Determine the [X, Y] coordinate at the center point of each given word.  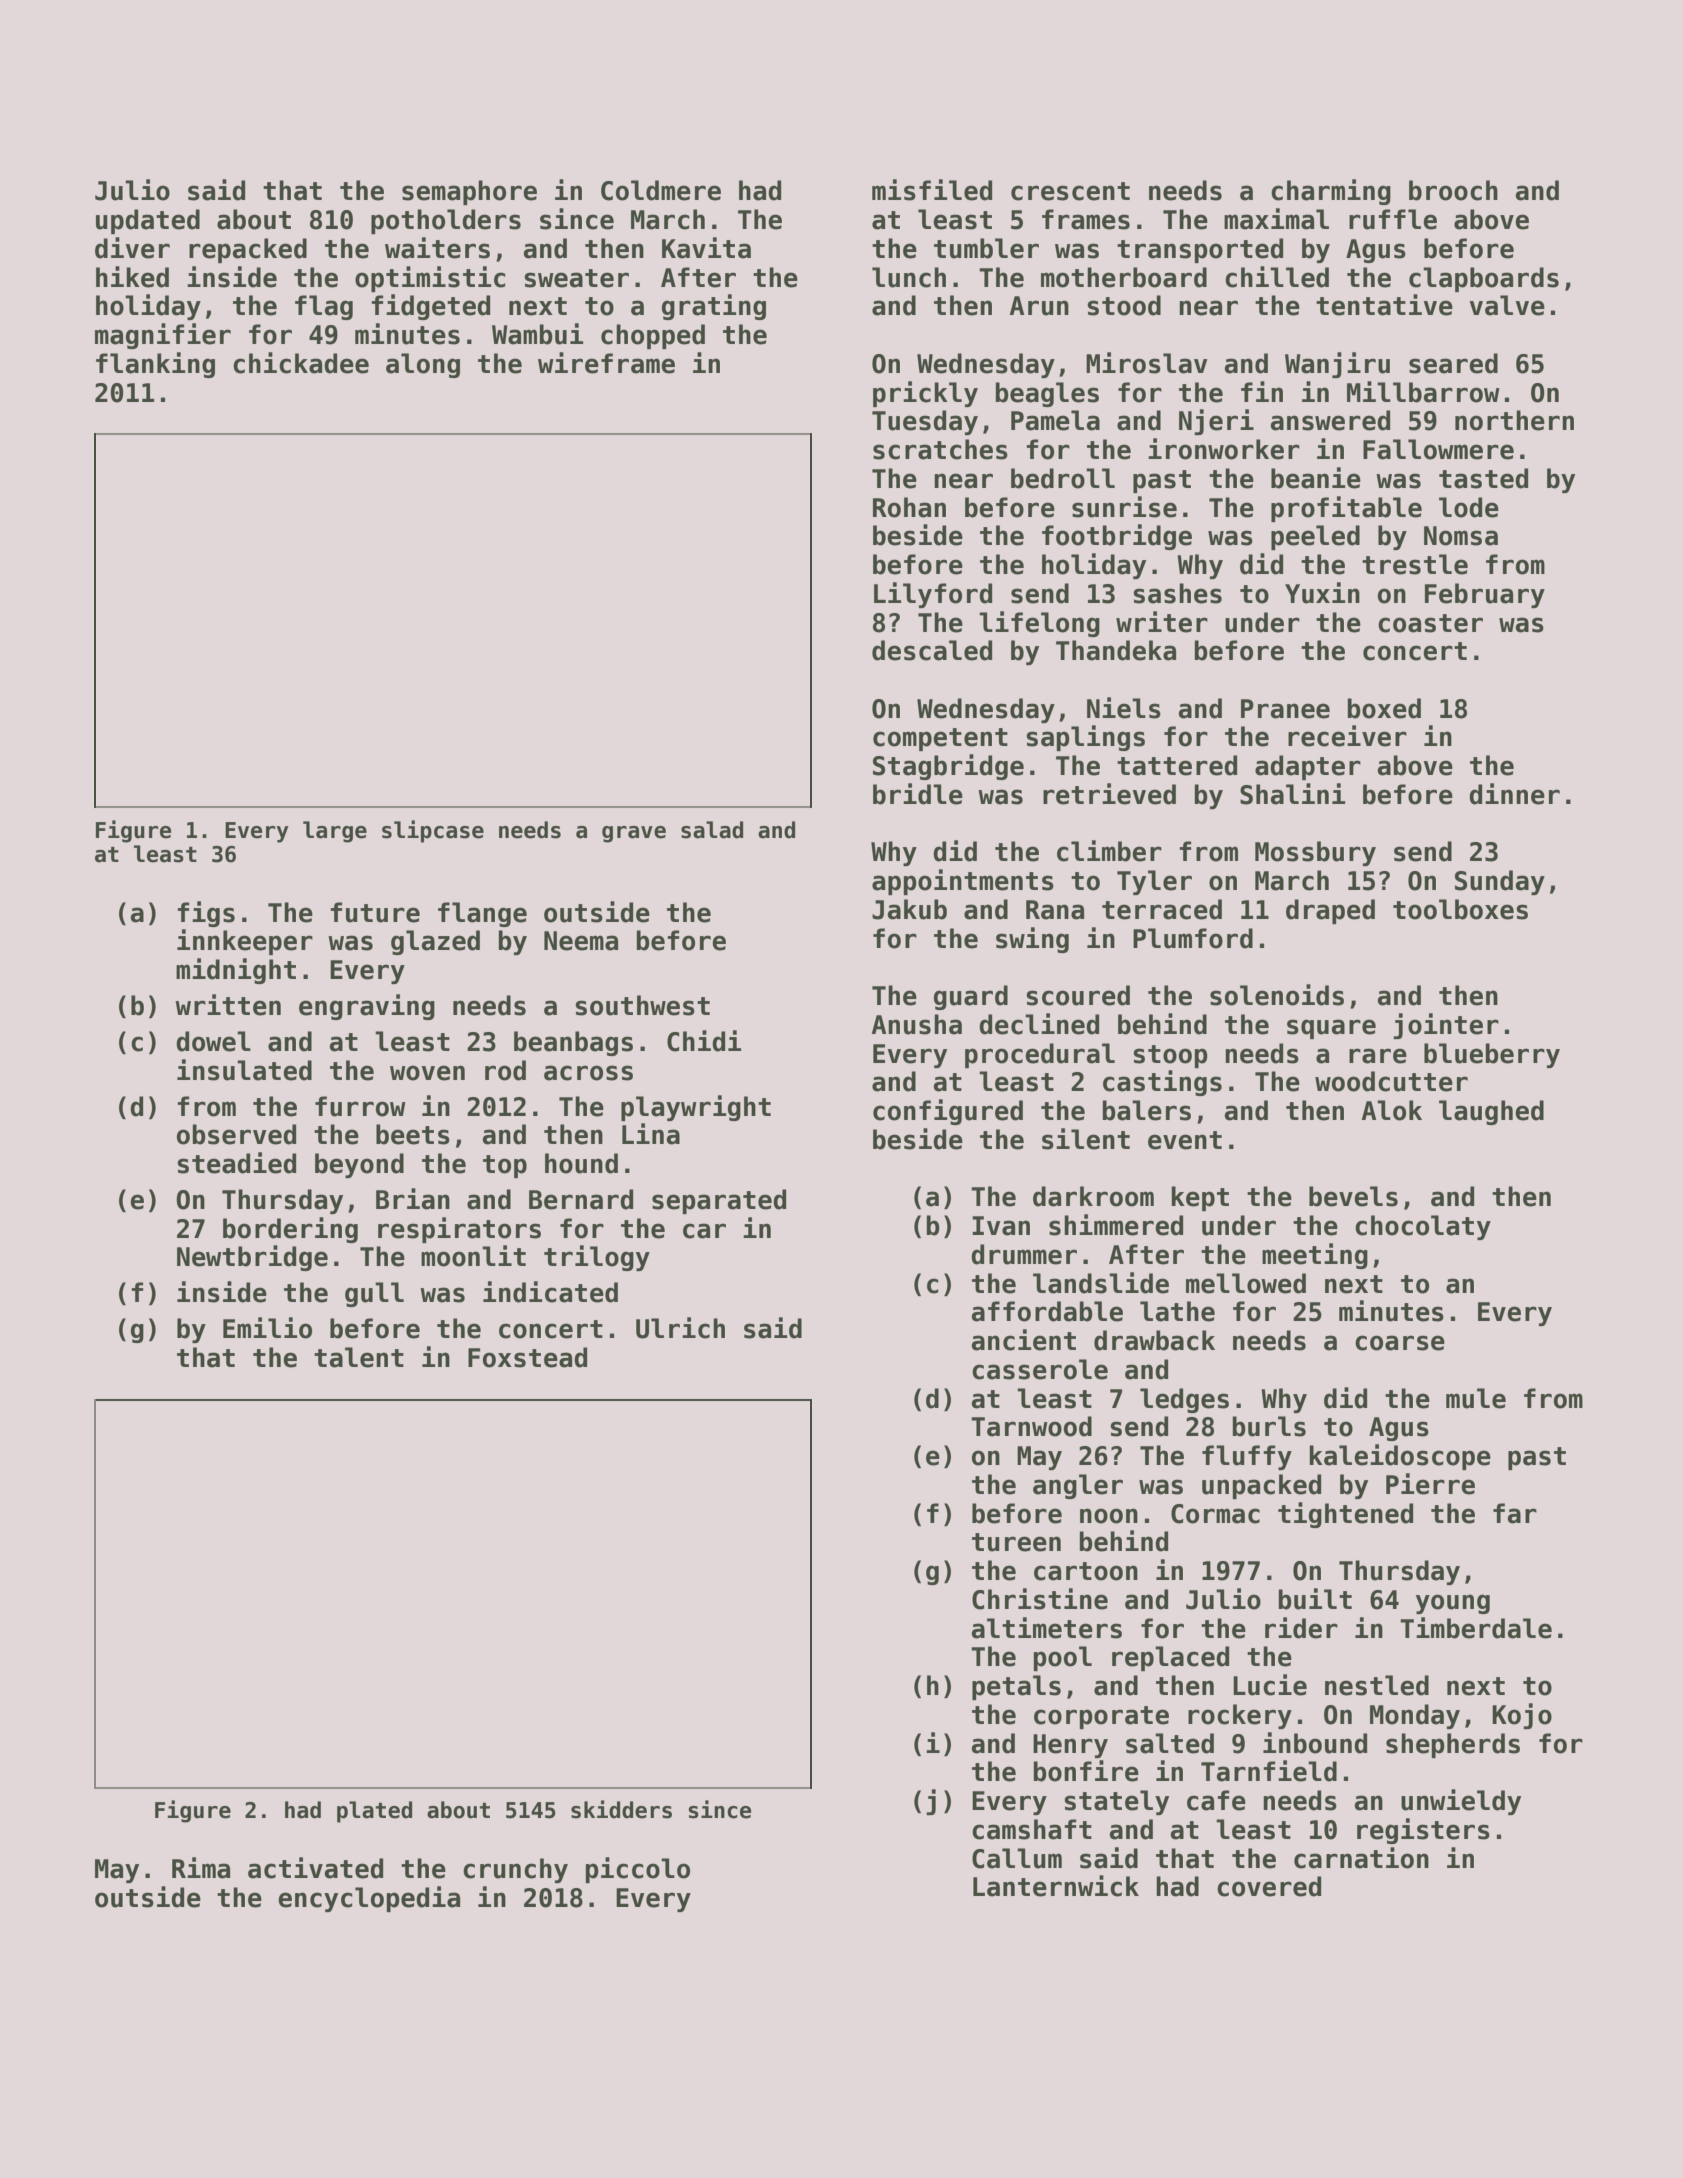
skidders [621, 1809]
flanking [155, 365]
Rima [201, 1868]
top [505, 1166]
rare [1378, 1056]
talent [359, 1357]
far [1515, 1513]
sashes [1177, 593]
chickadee [301, 363]
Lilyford [933, 595]
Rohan [909, 507]
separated [719, 1201]
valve [1507, 305]
